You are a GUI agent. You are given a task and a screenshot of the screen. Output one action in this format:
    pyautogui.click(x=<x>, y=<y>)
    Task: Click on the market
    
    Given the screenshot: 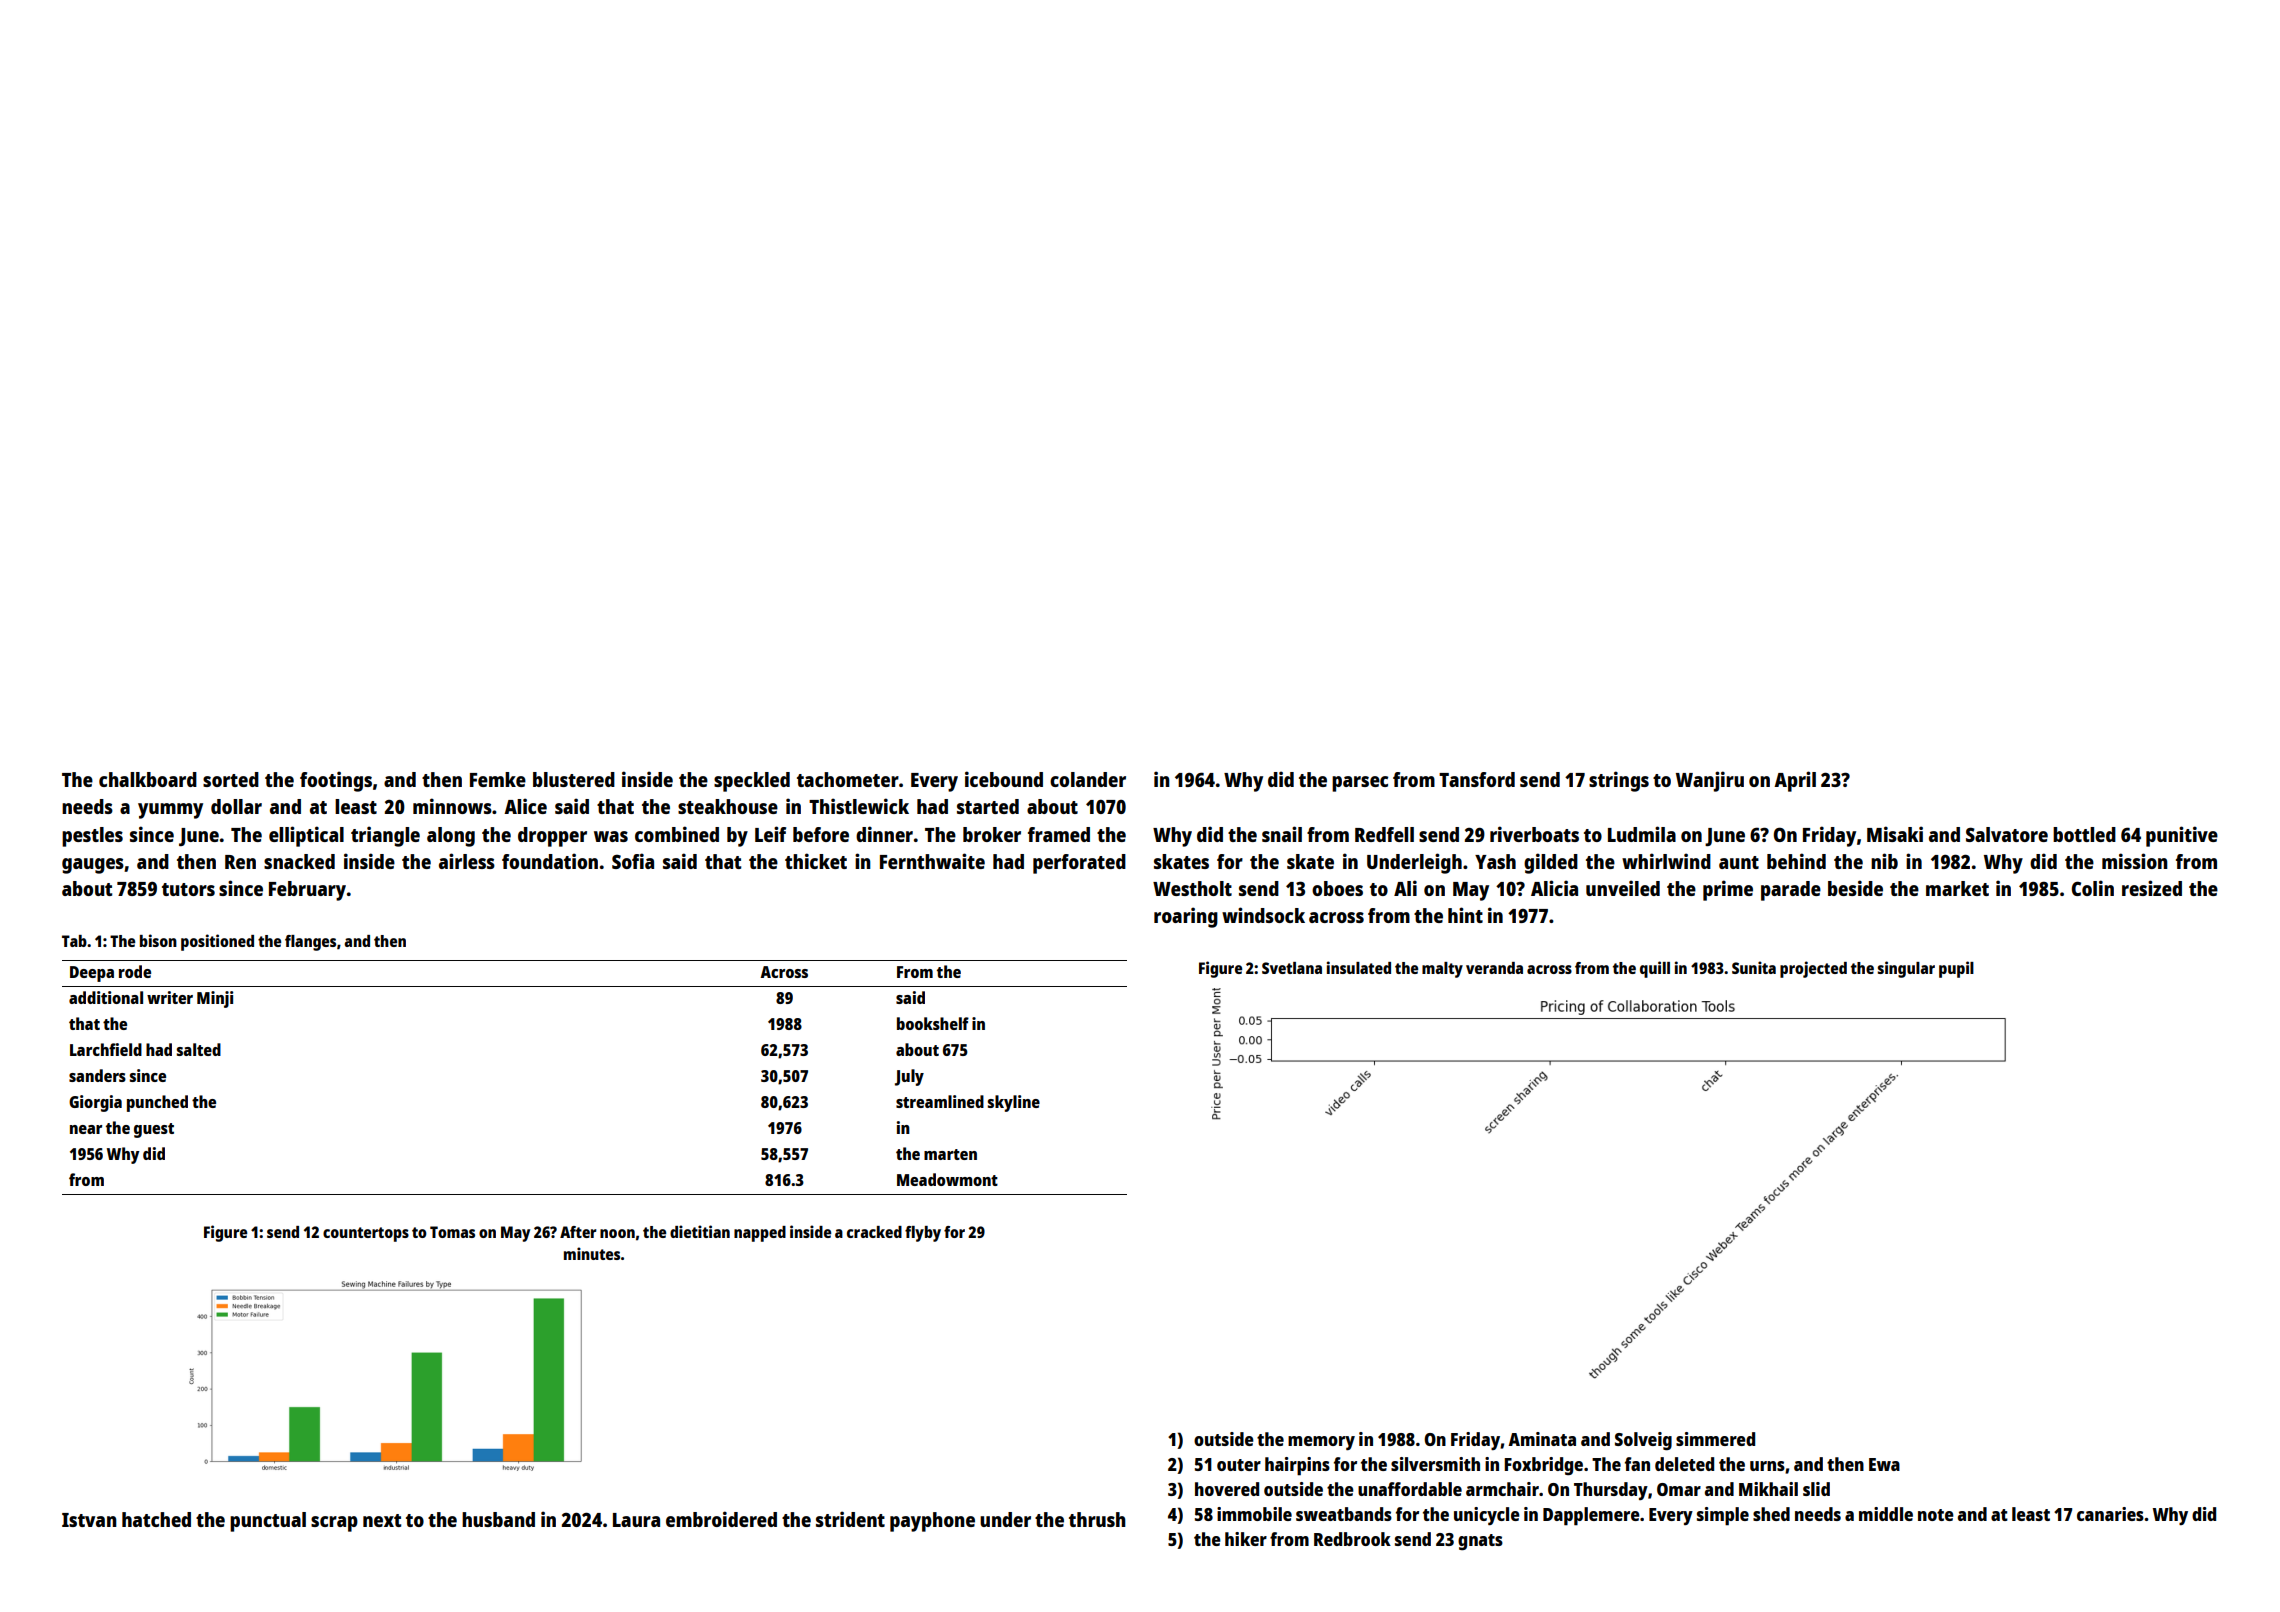 What is the action you would take?
    pyautogui.click(x=1957, y=888)
